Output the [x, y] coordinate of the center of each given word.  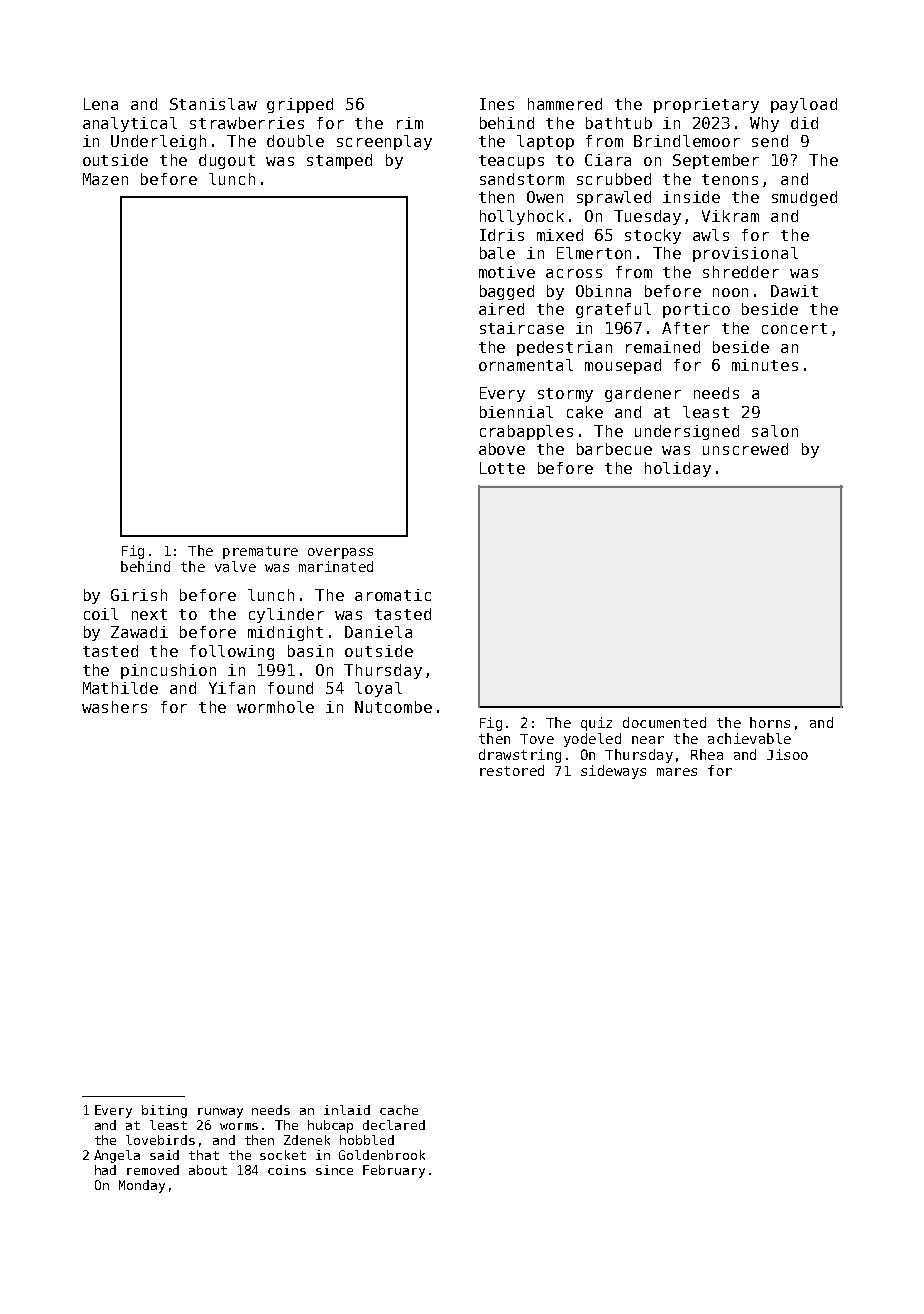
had [105, 1170]
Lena [101, 104]
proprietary [706, 105]
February [394, 1171]
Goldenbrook [382, 1155]
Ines [497, 104]
